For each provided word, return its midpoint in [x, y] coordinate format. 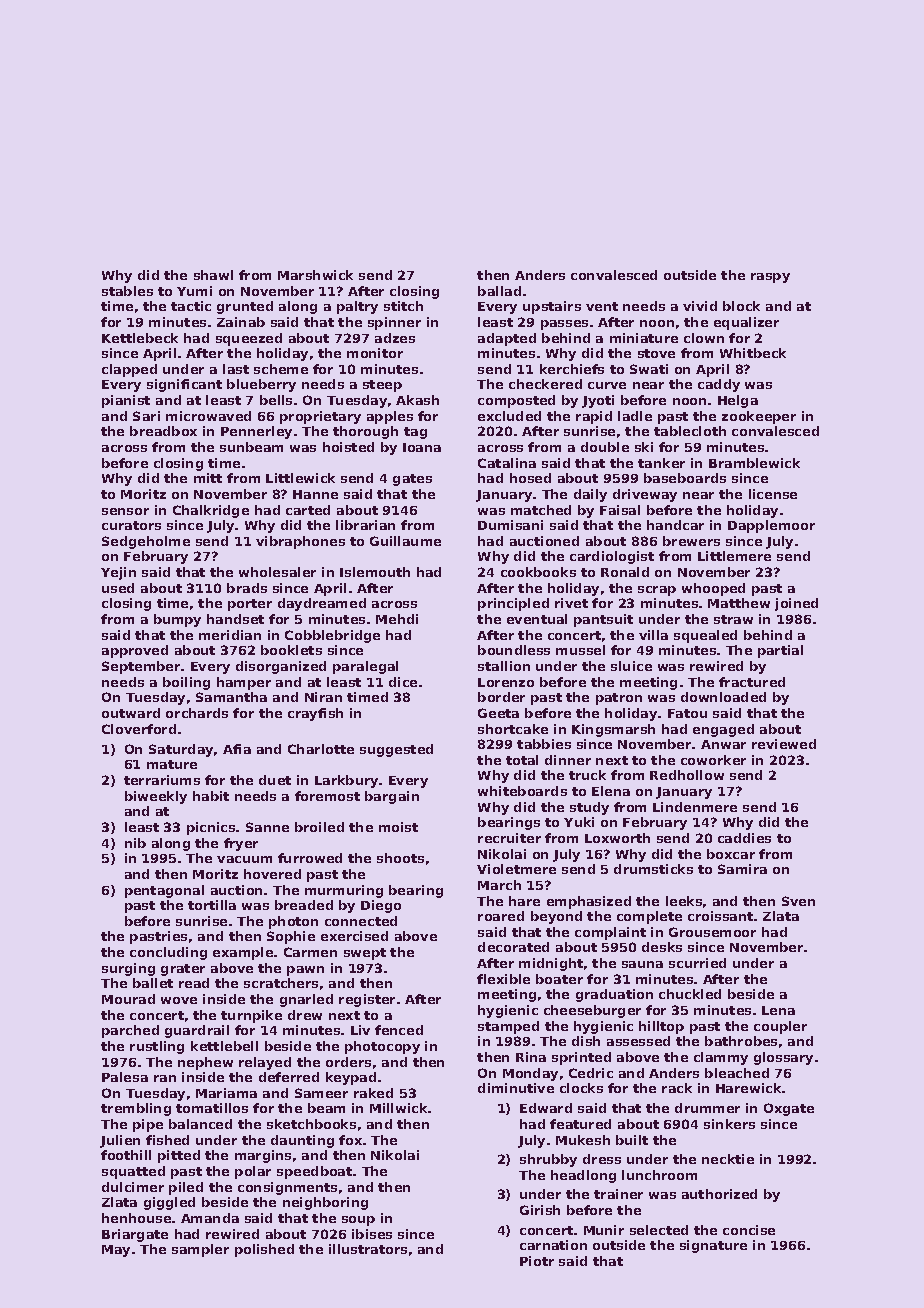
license [773, 494]
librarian [365, 525]
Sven [798, 901]
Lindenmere [695, 807]
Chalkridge [211, 511]
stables [127, 291]
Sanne [267, 827]
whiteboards [522, 791]
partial [780, 651]
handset [235, 619]
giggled [169, 1203]
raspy [770, 278]
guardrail [197, 1031]
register [367, 1000]
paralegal [365, 667]
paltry [357, 307]
